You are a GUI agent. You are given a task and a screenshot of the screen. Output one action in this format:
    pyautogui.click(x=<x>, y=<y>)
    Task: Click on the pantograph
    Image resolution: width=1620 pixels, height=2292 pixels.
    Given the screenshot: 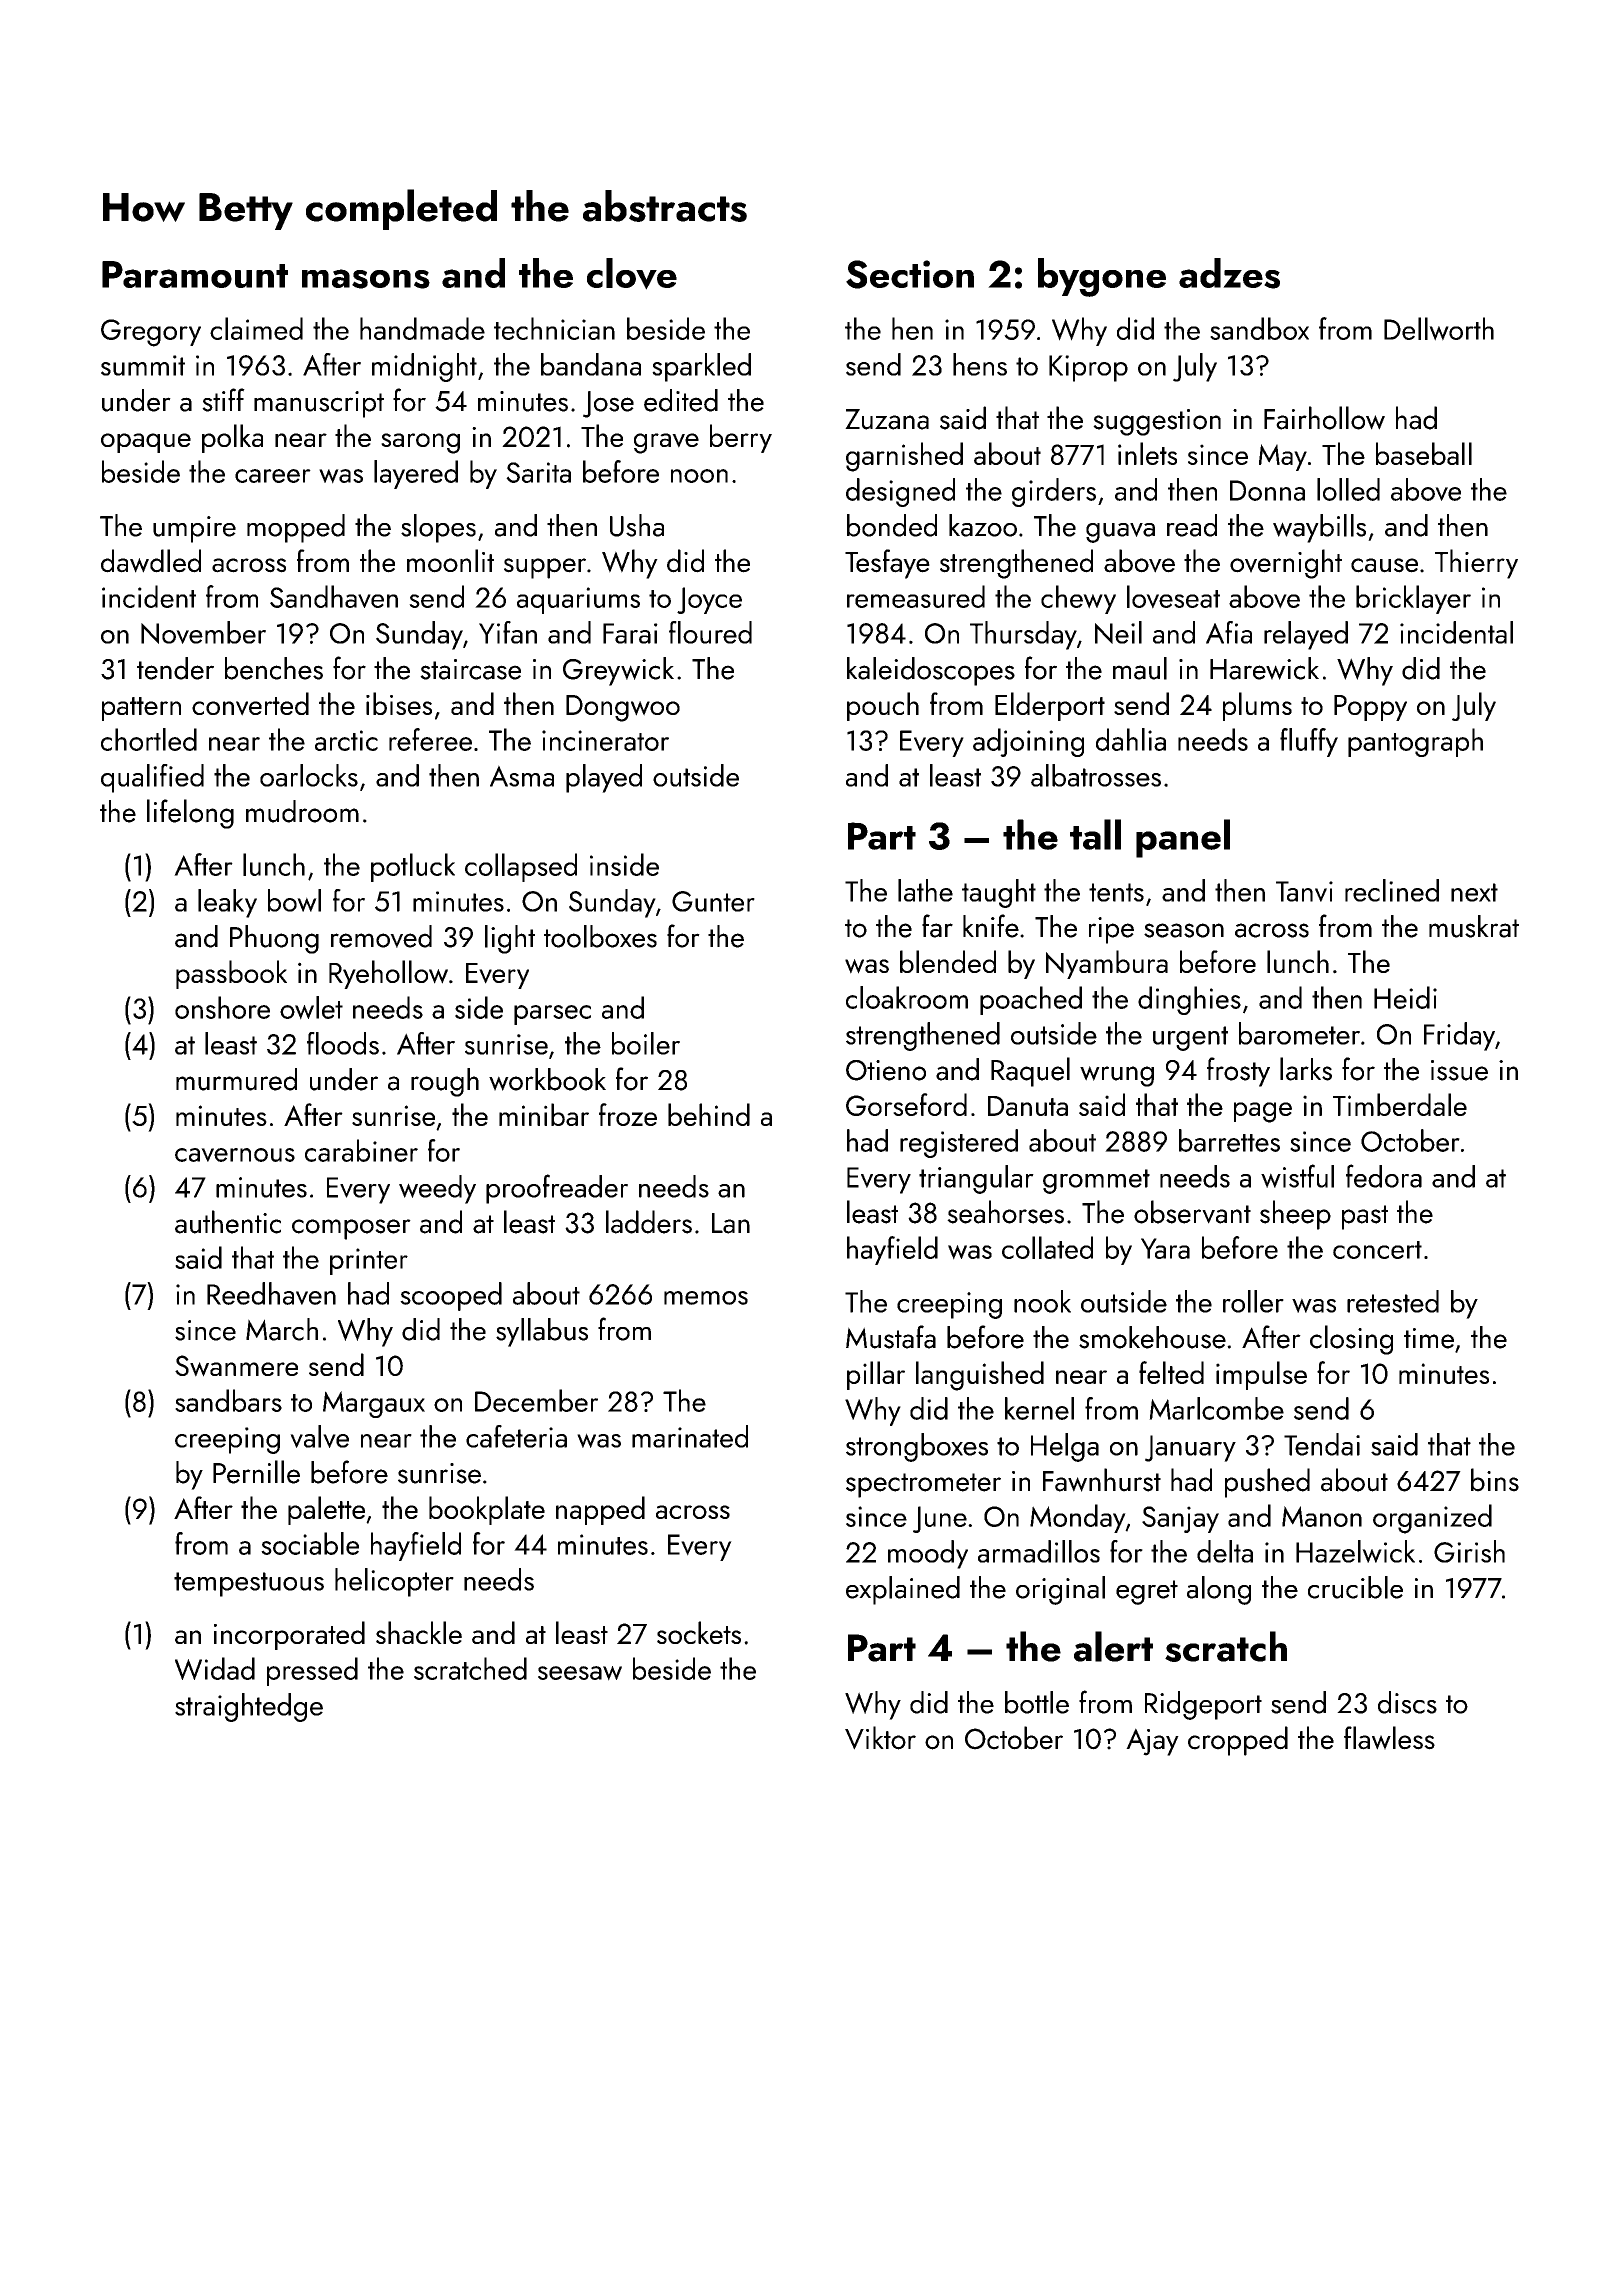 What is the action you would take?
    pyautogui.click(x=1415, y=742)
